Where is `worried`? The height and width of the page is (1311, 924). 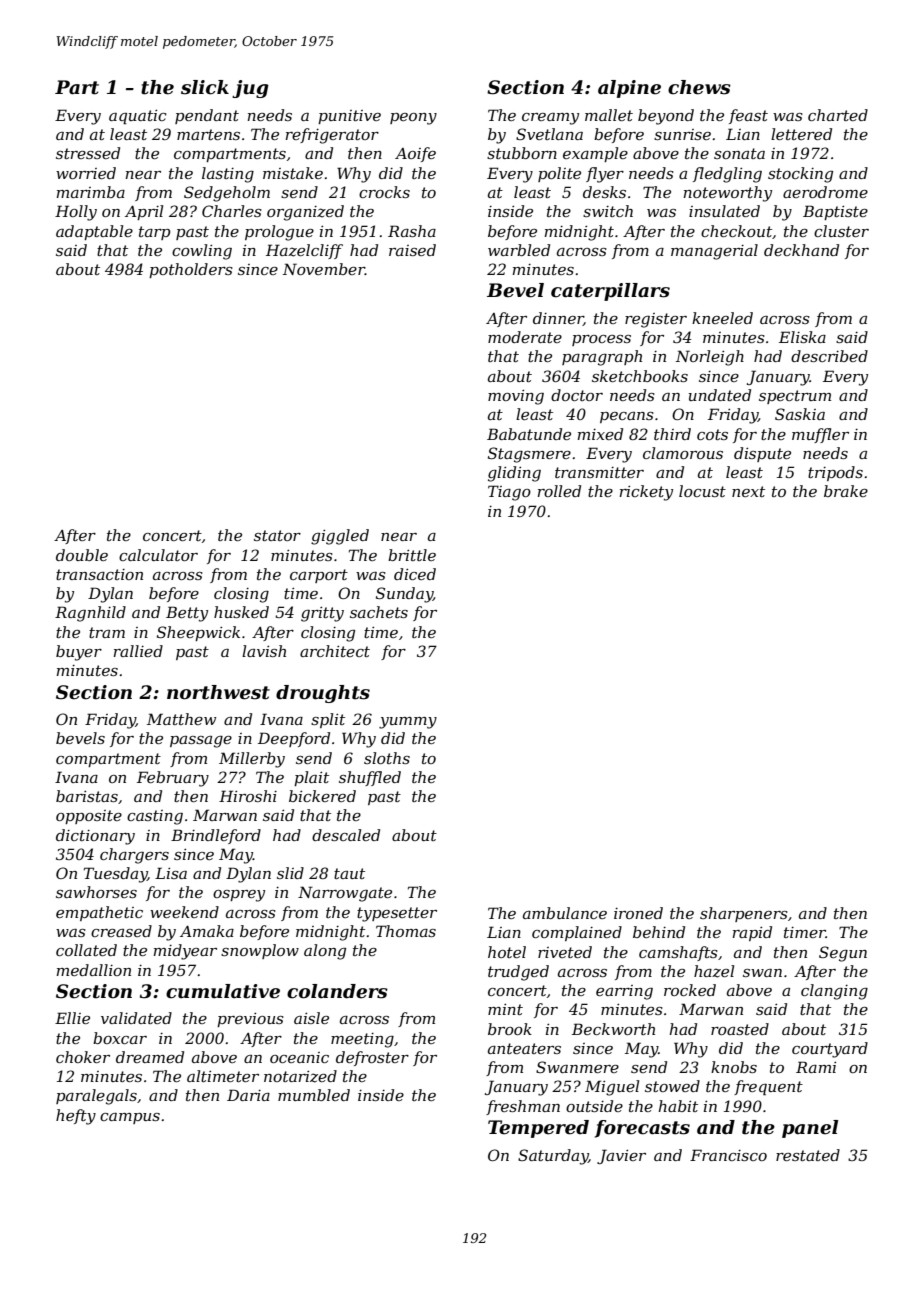
worried is located at coordinates (86, 173).
